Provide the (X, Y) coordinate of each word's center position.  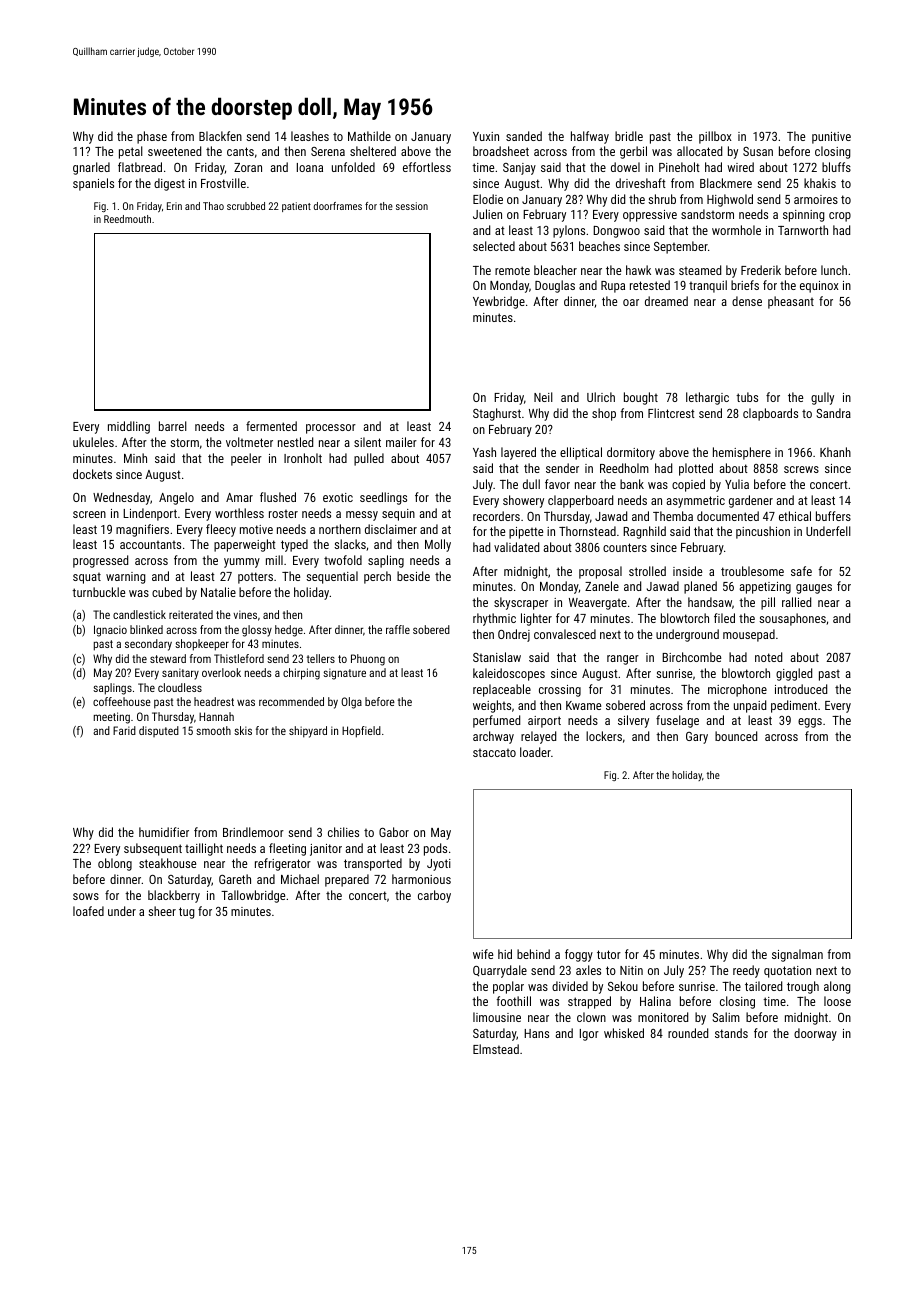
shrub (662, 199)
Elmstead (496, 1049)
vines (245, 614)
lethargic (707, 398)
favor (557, 484)
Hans (536, 1033)
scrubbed (246, 206)
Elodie (488, 199)
